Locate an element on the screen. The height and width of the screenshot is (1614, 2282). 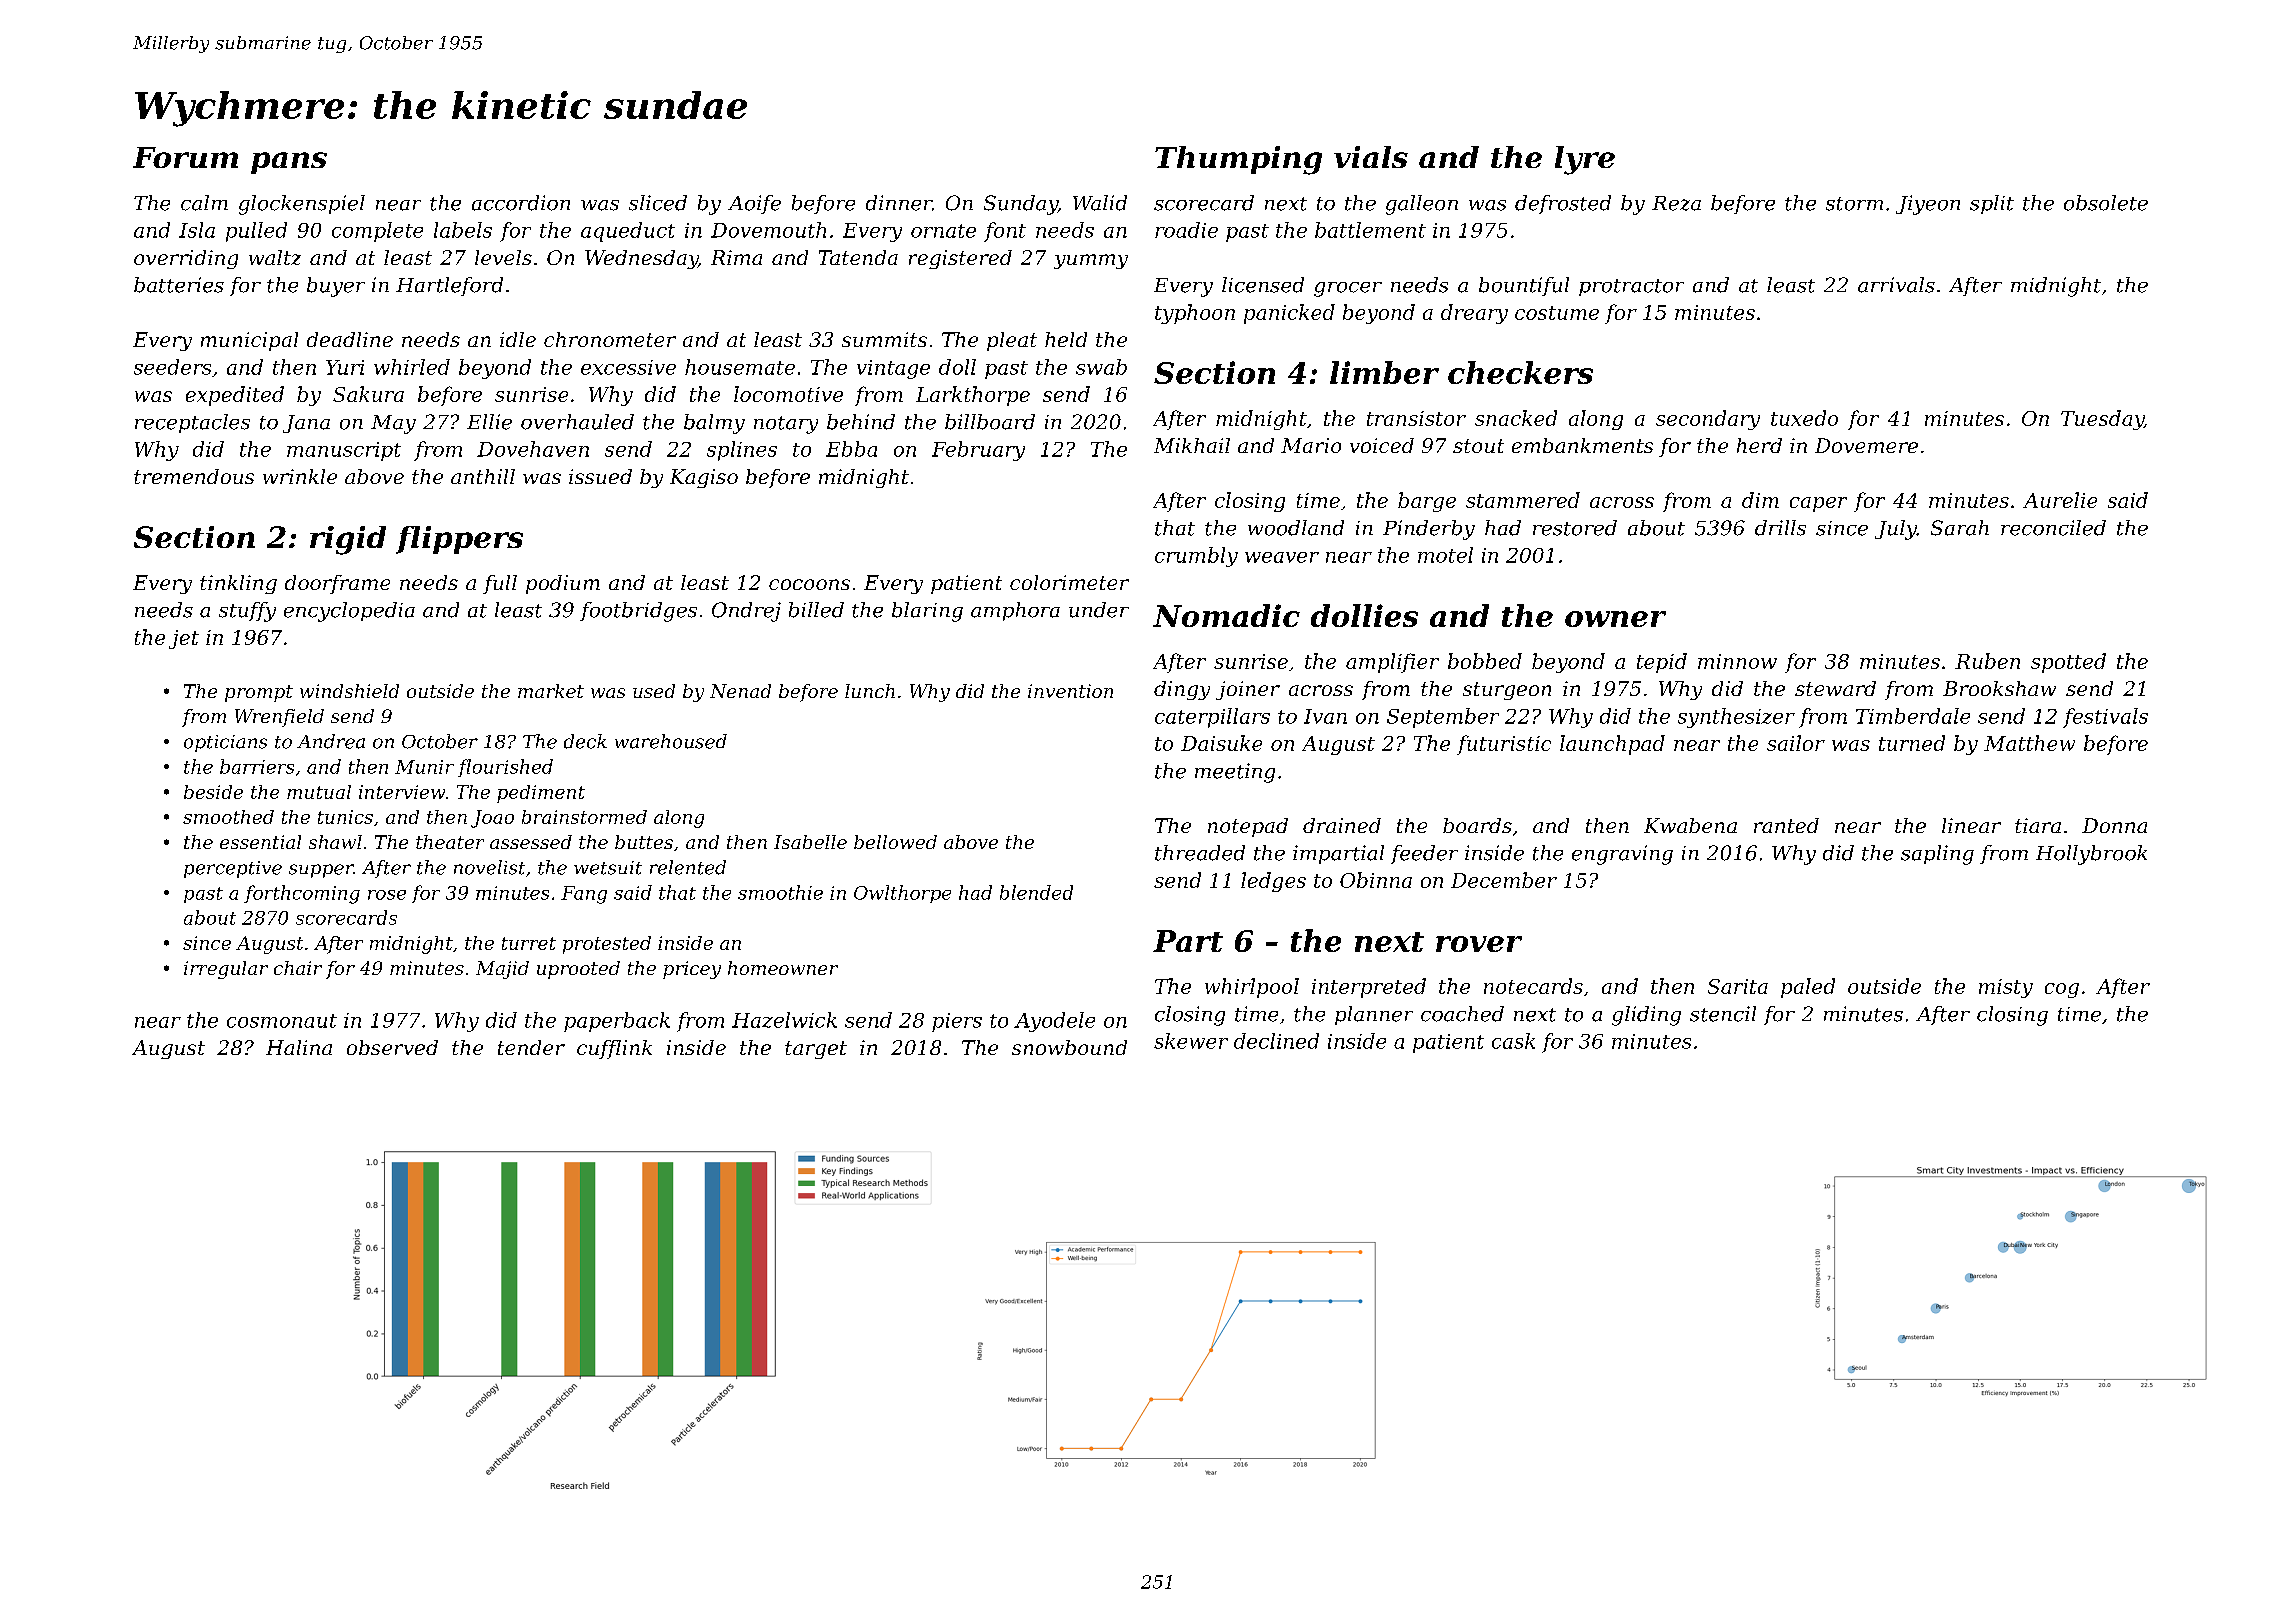
Halina is located at coordinates (299, 1047).
